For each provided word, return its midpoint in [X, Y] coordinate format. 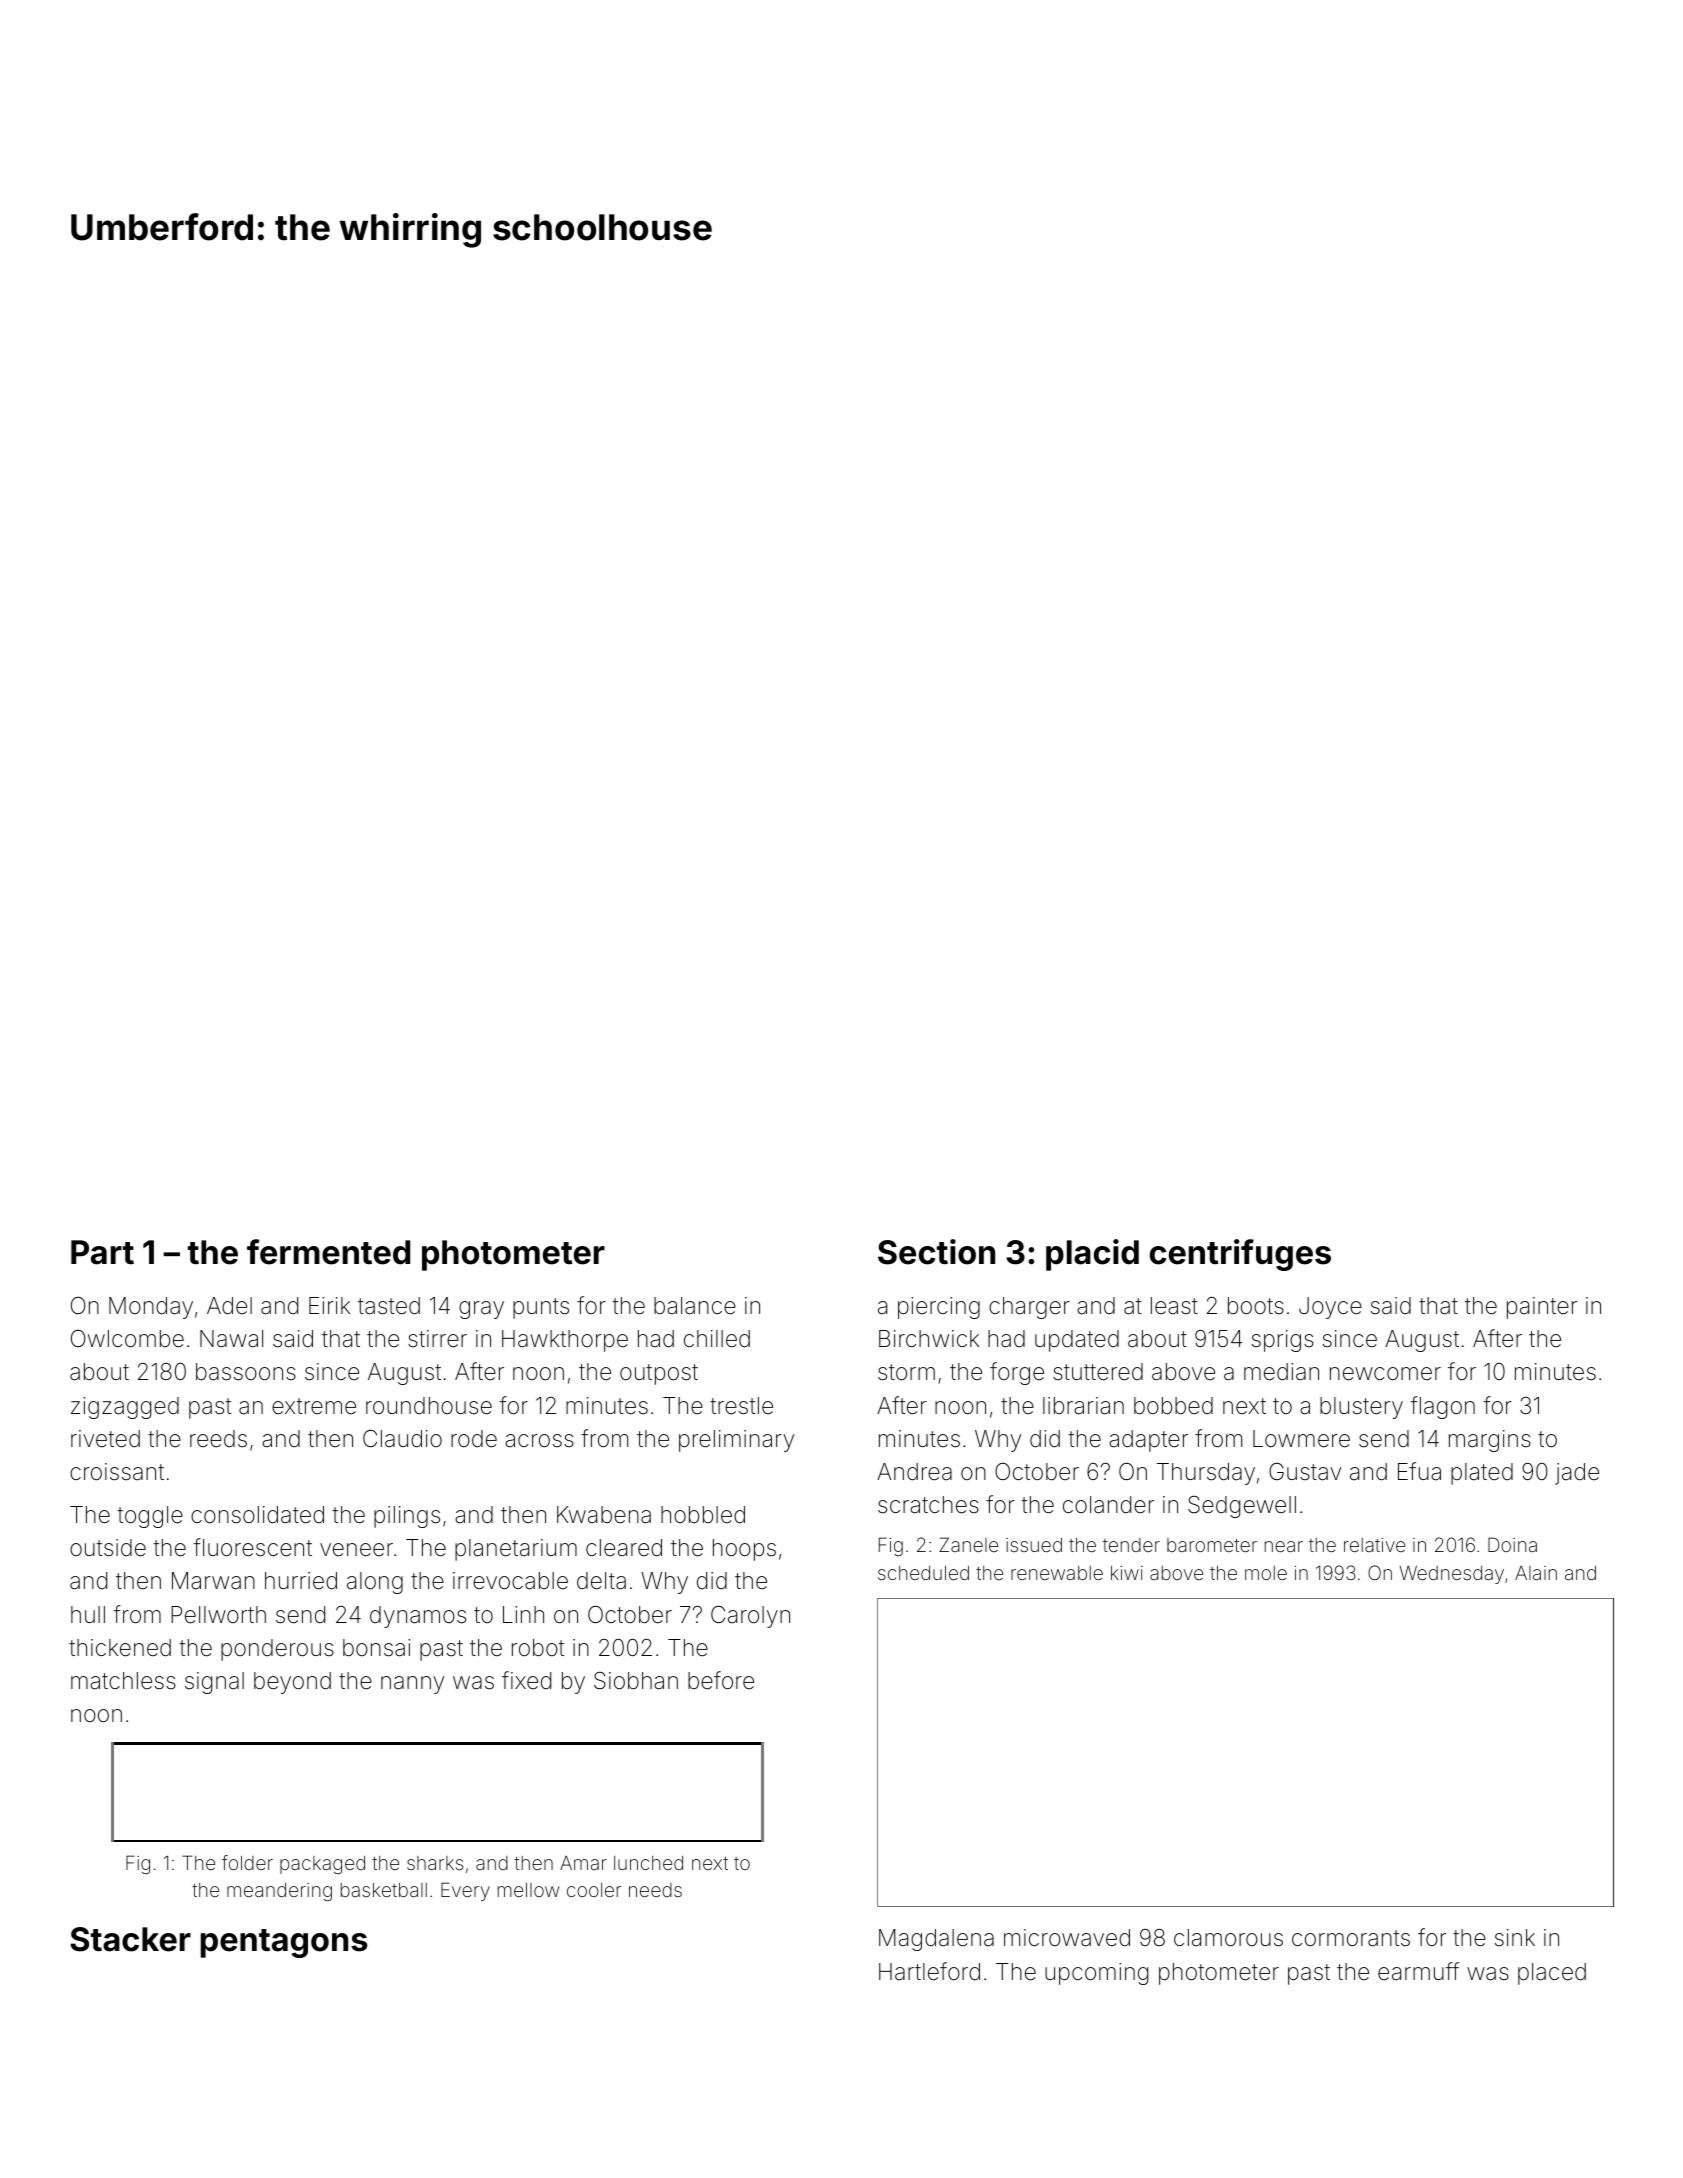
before [721, 1680]
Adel [229, 1305]
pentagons [284, 1943]
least [1174, 1306]
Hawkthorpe [565, 1341]
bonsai [376, 1648]
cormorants [1351, 1938]
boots [1256, 1306]
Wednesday [1452, 1574]
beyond [292, 1683]
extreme [314, 1406]
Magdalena [936, 1940]
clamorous [1228, 1938]
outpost [659, 1374]
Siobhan [636, 1681]
